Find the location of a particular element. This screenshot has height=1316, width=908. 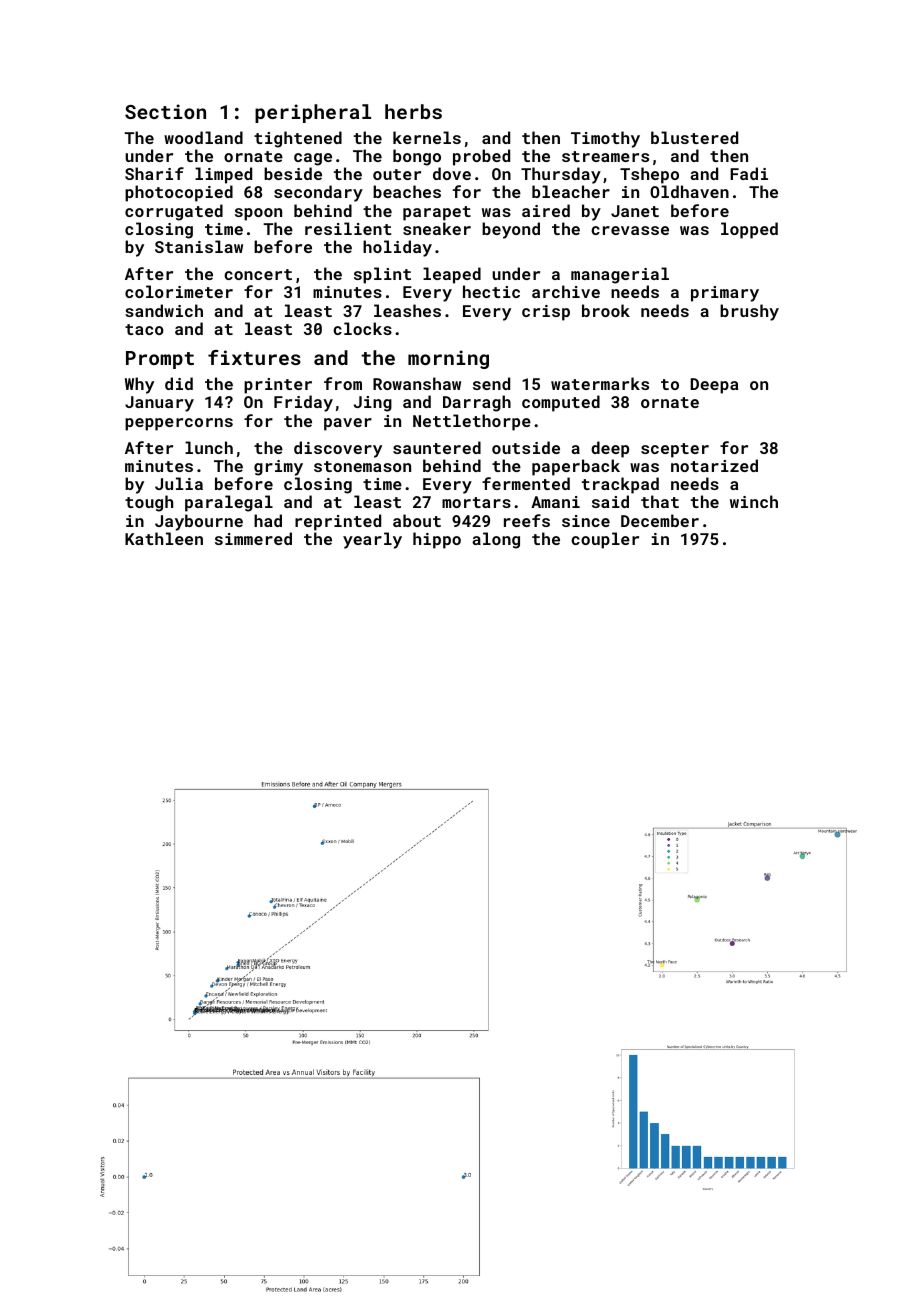

computed is located at coordinates (561, 403).
